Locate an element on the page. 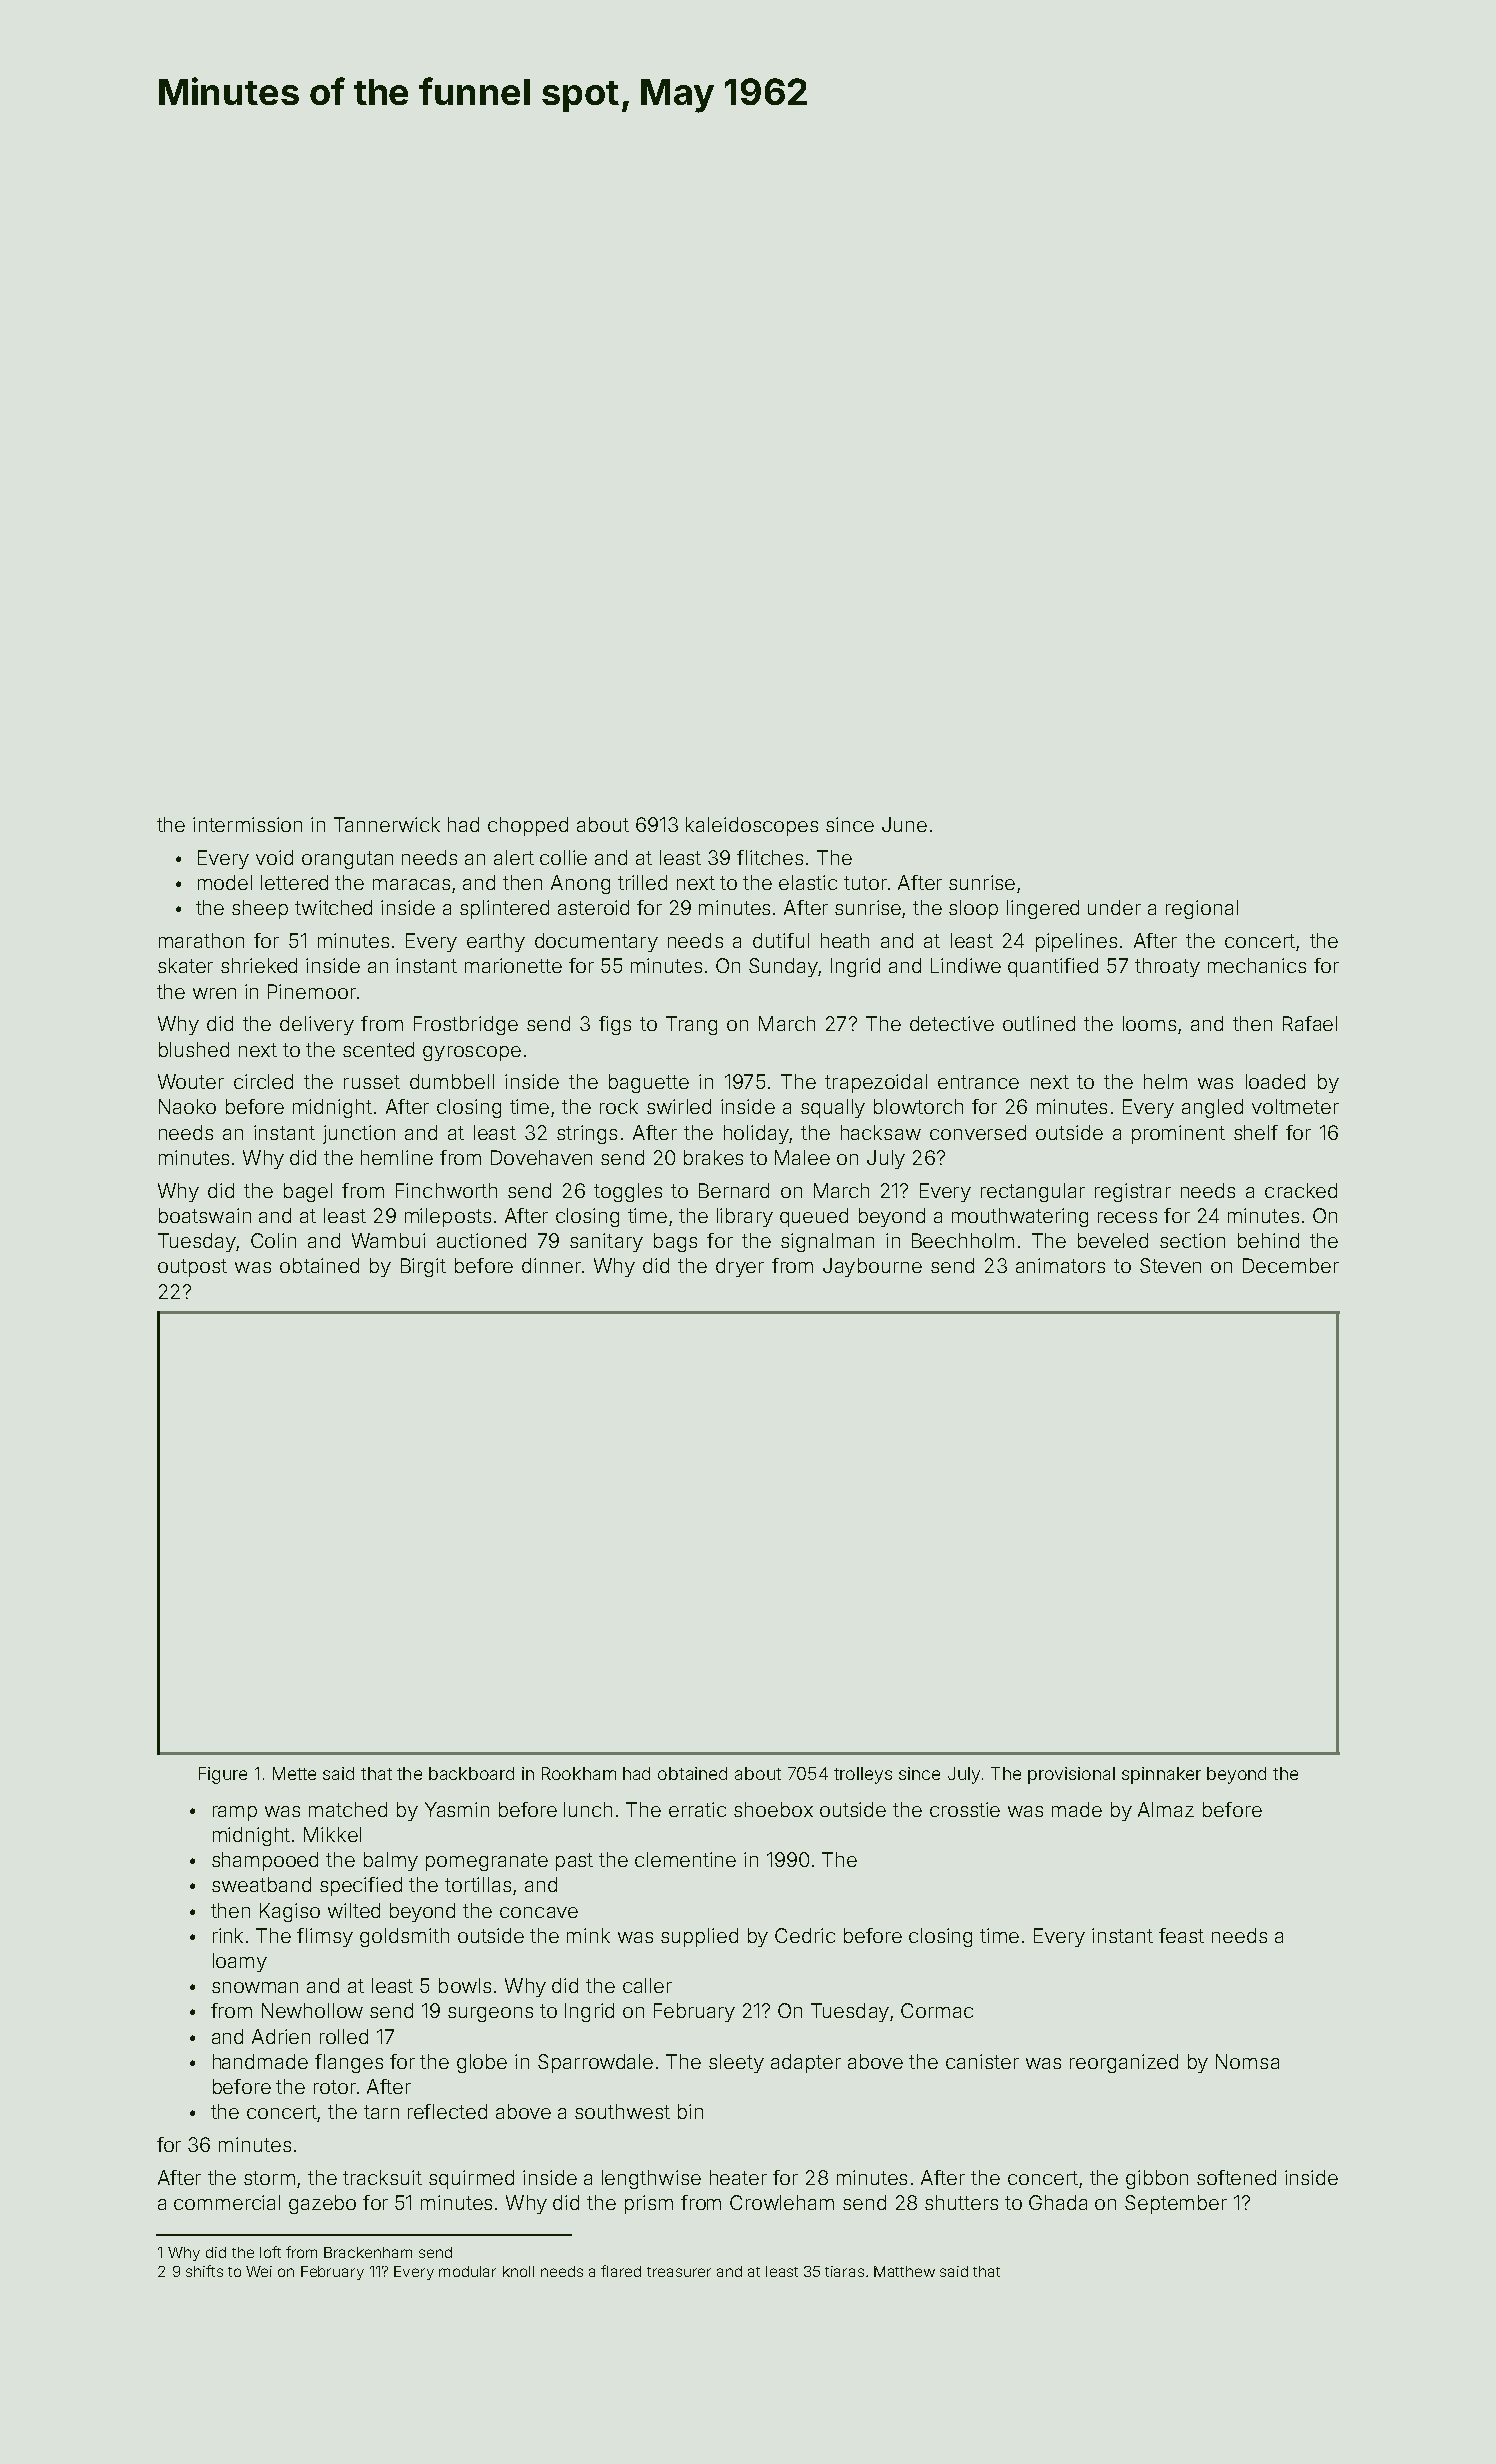 The height and width of the page is (2464, 1496). spinnaker is located at coordinates (1161, 1775).
